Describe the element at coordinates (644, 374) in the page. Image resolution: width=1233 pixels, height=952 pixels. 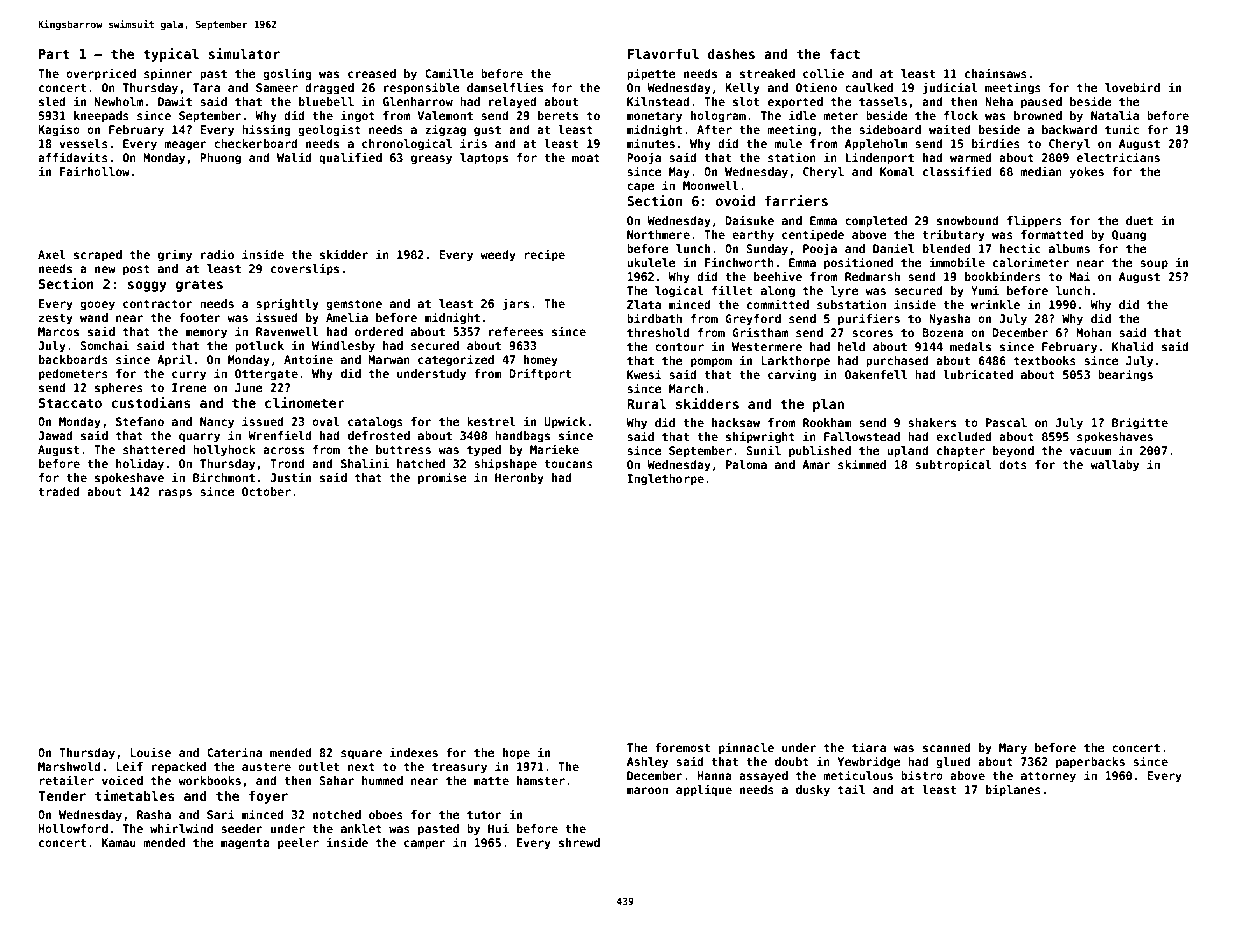
I see `Kwesi` at that location.
